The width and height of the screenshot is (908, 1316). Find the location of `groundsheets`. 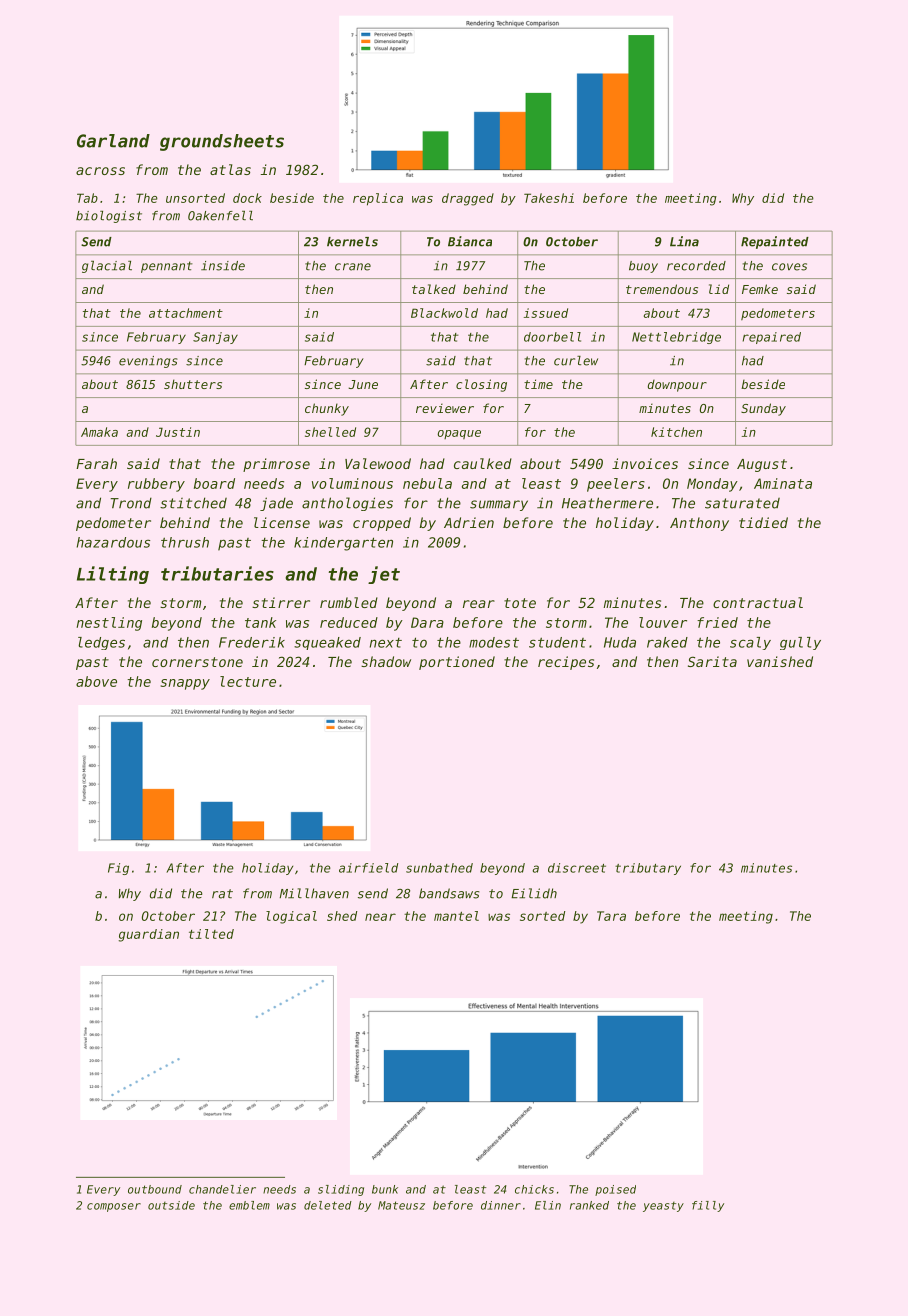

groundsheets is located at coordinates (222, 142).
